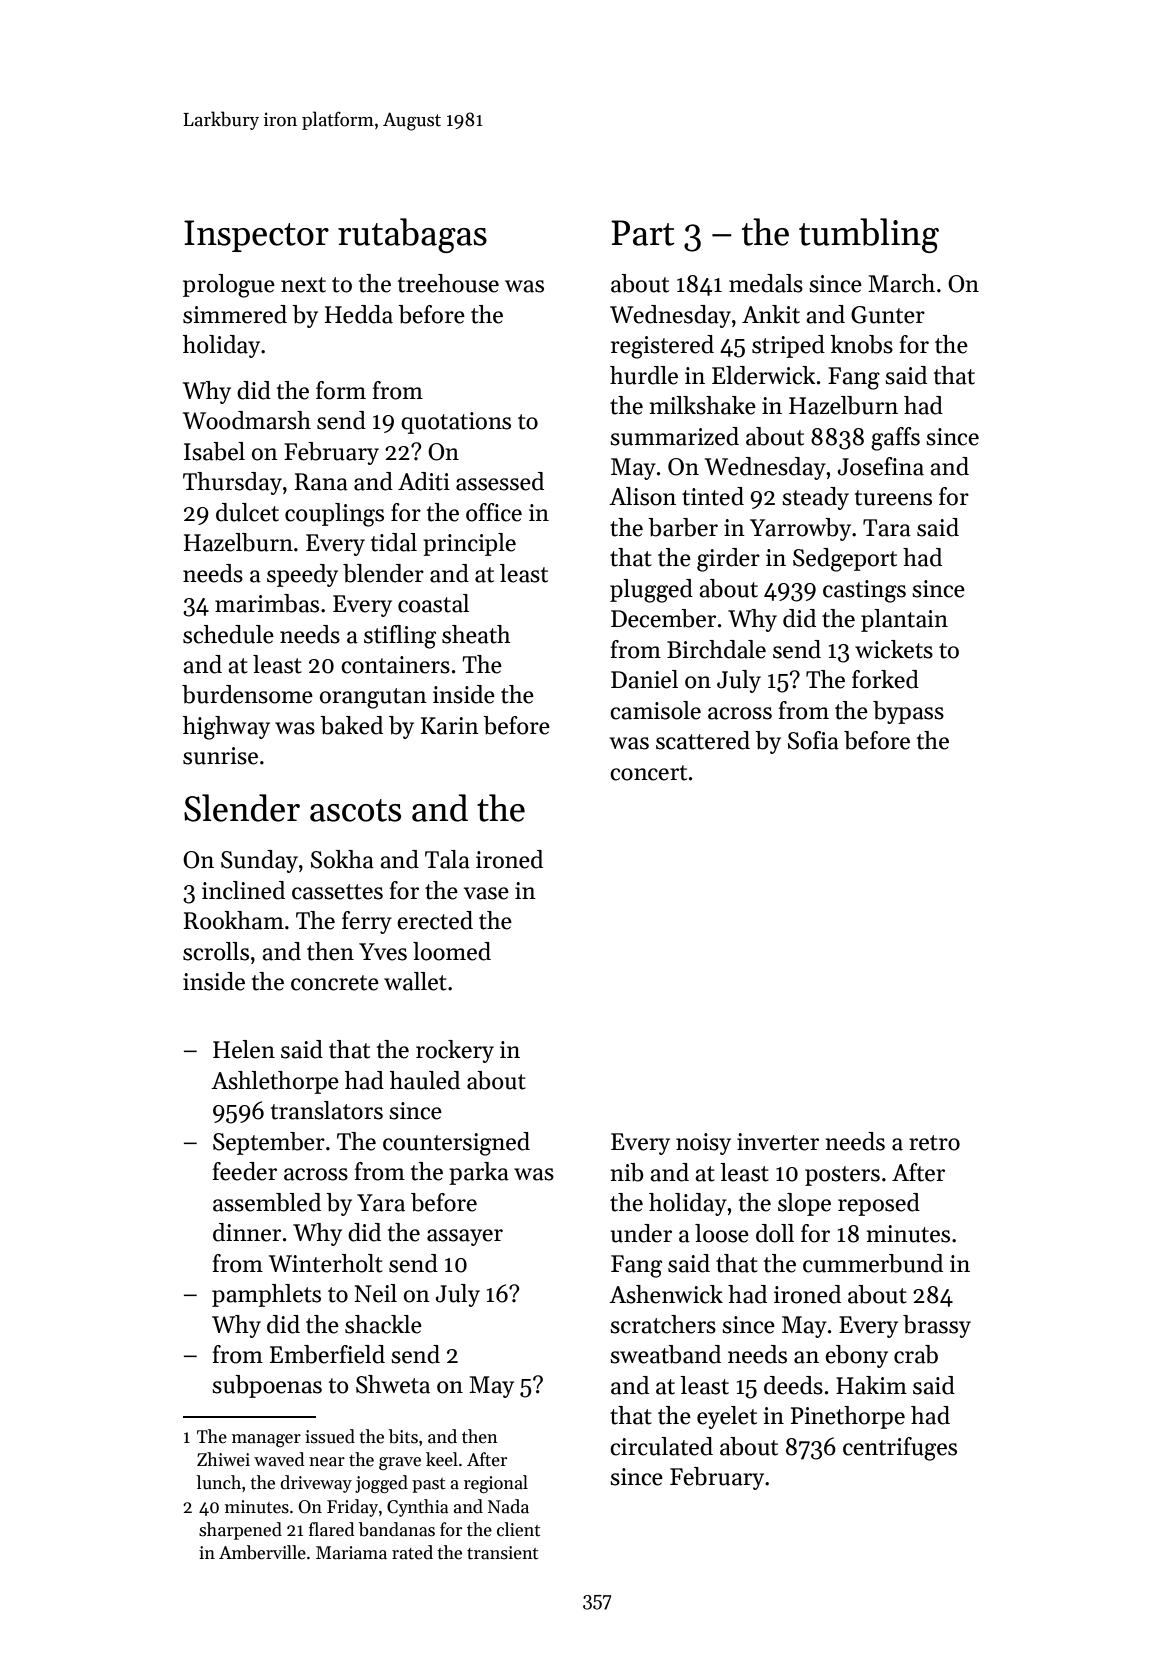 The image size is (1165, 1654). Describe the element at coordinates (469, 544) in the document. I see `principle` at that location.
